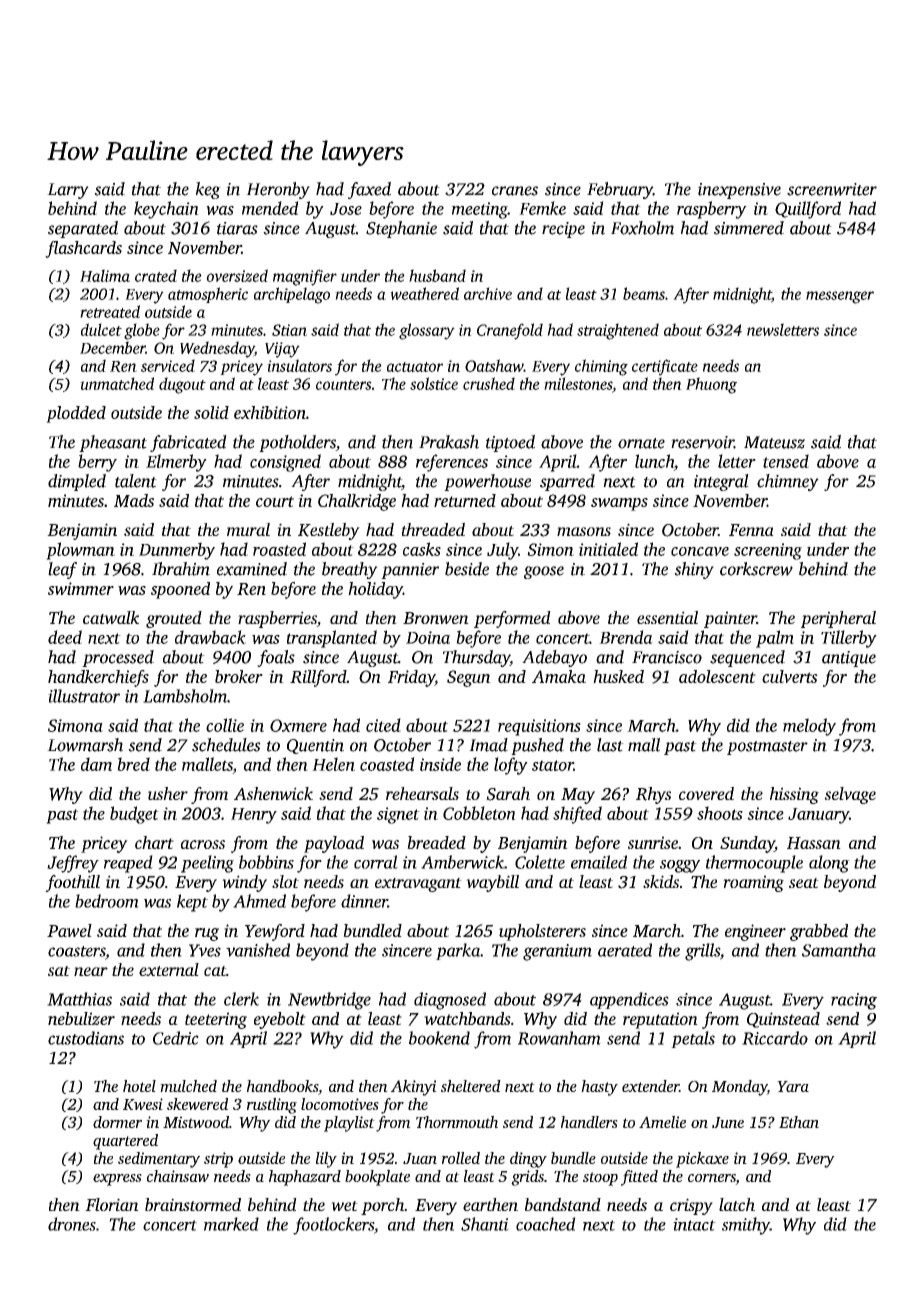 This screenshot has height=1314, width=924. I want to click on along, so click(829, 864).
